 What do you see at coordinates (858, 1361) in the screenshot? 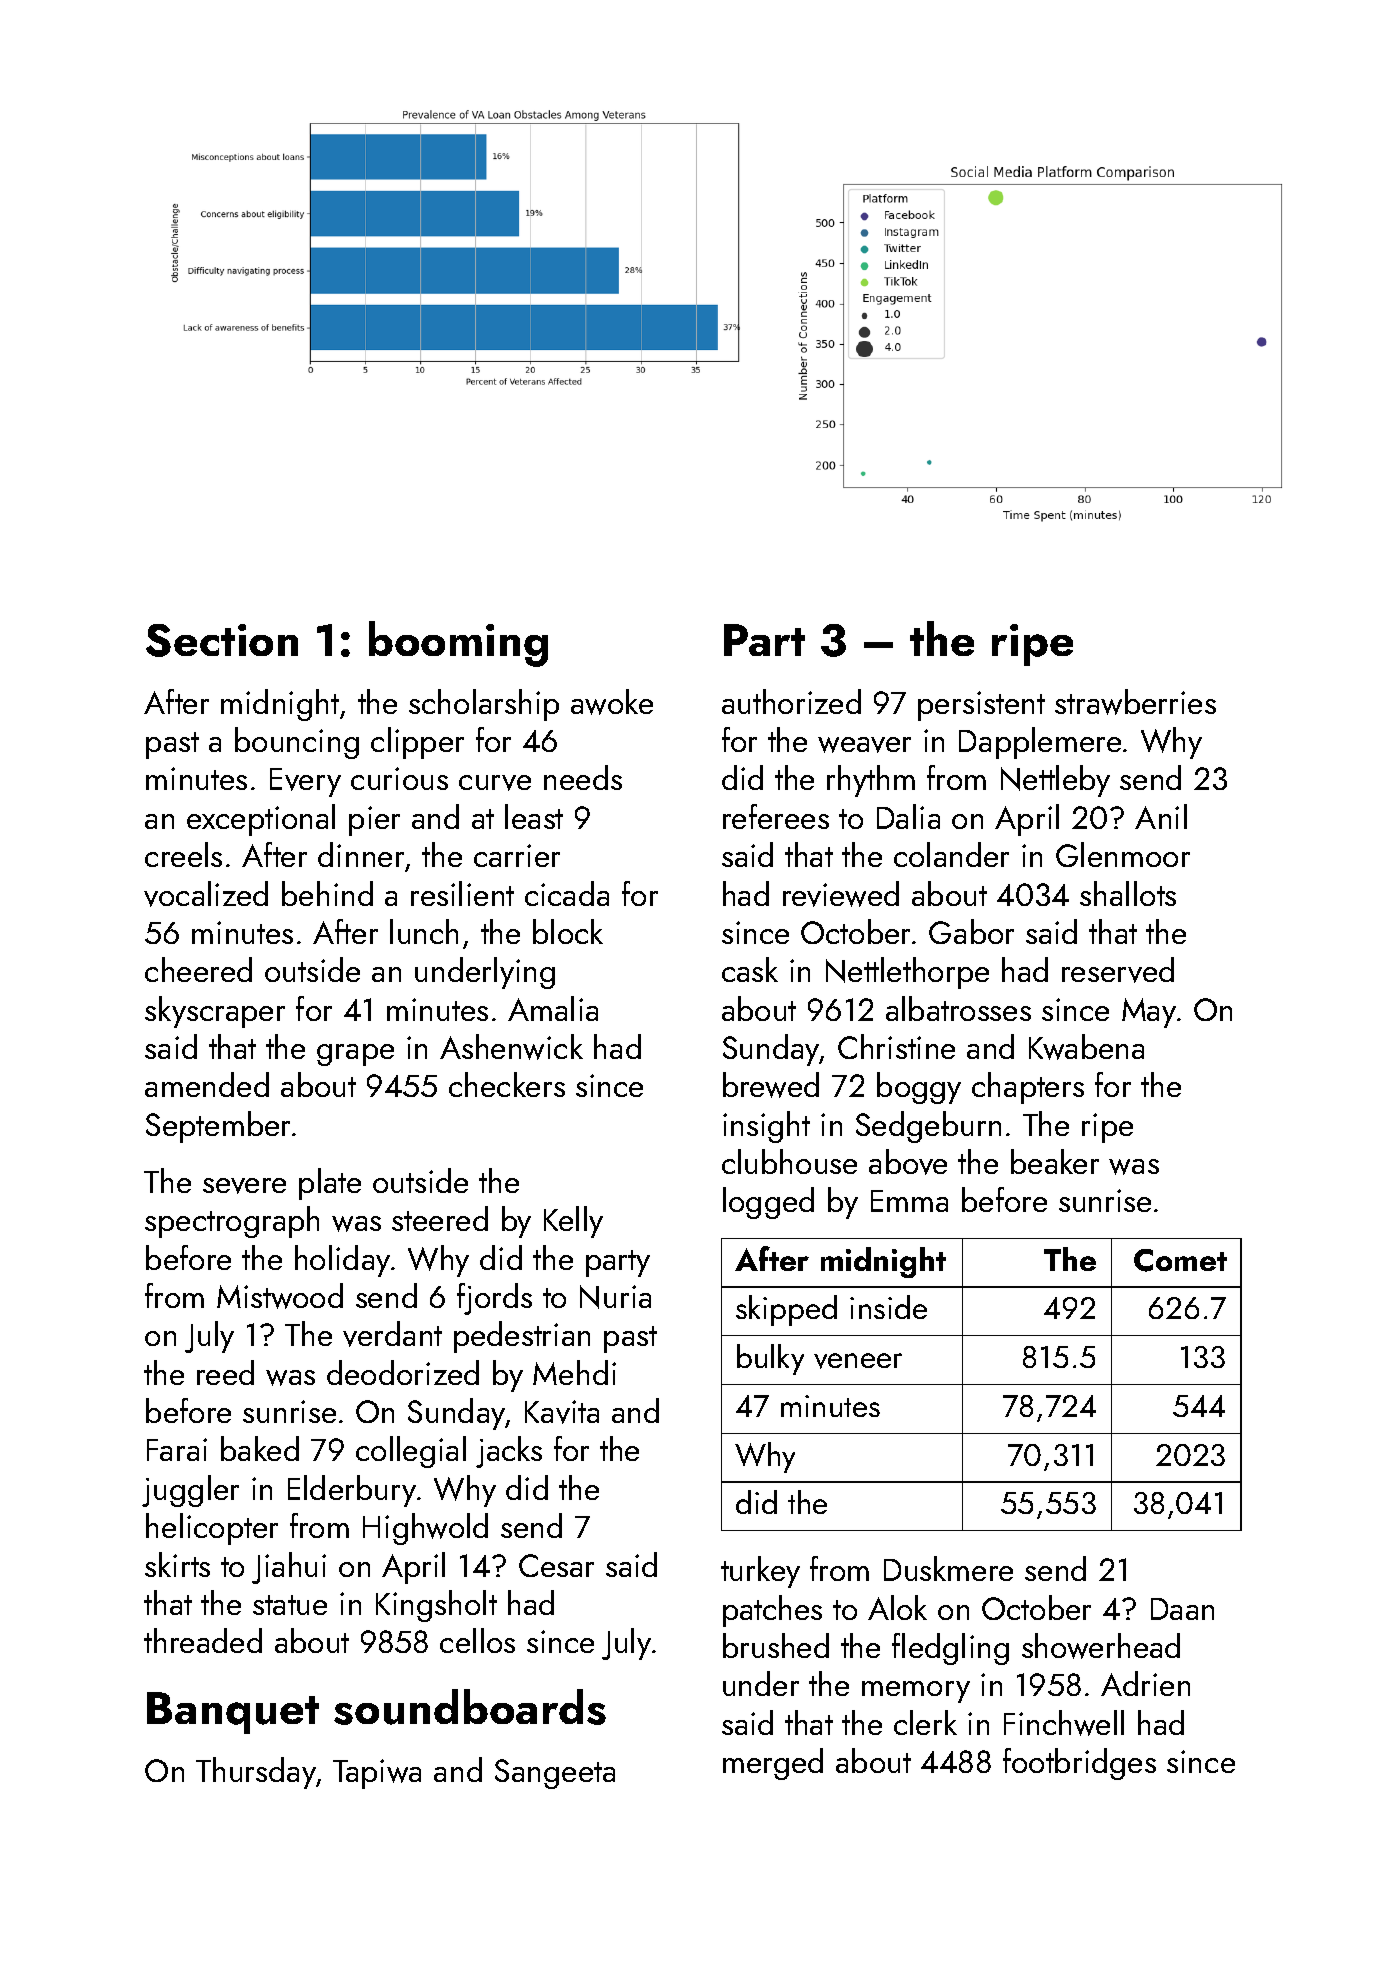
I see `veneer` at bounding box center [858, 1361].
